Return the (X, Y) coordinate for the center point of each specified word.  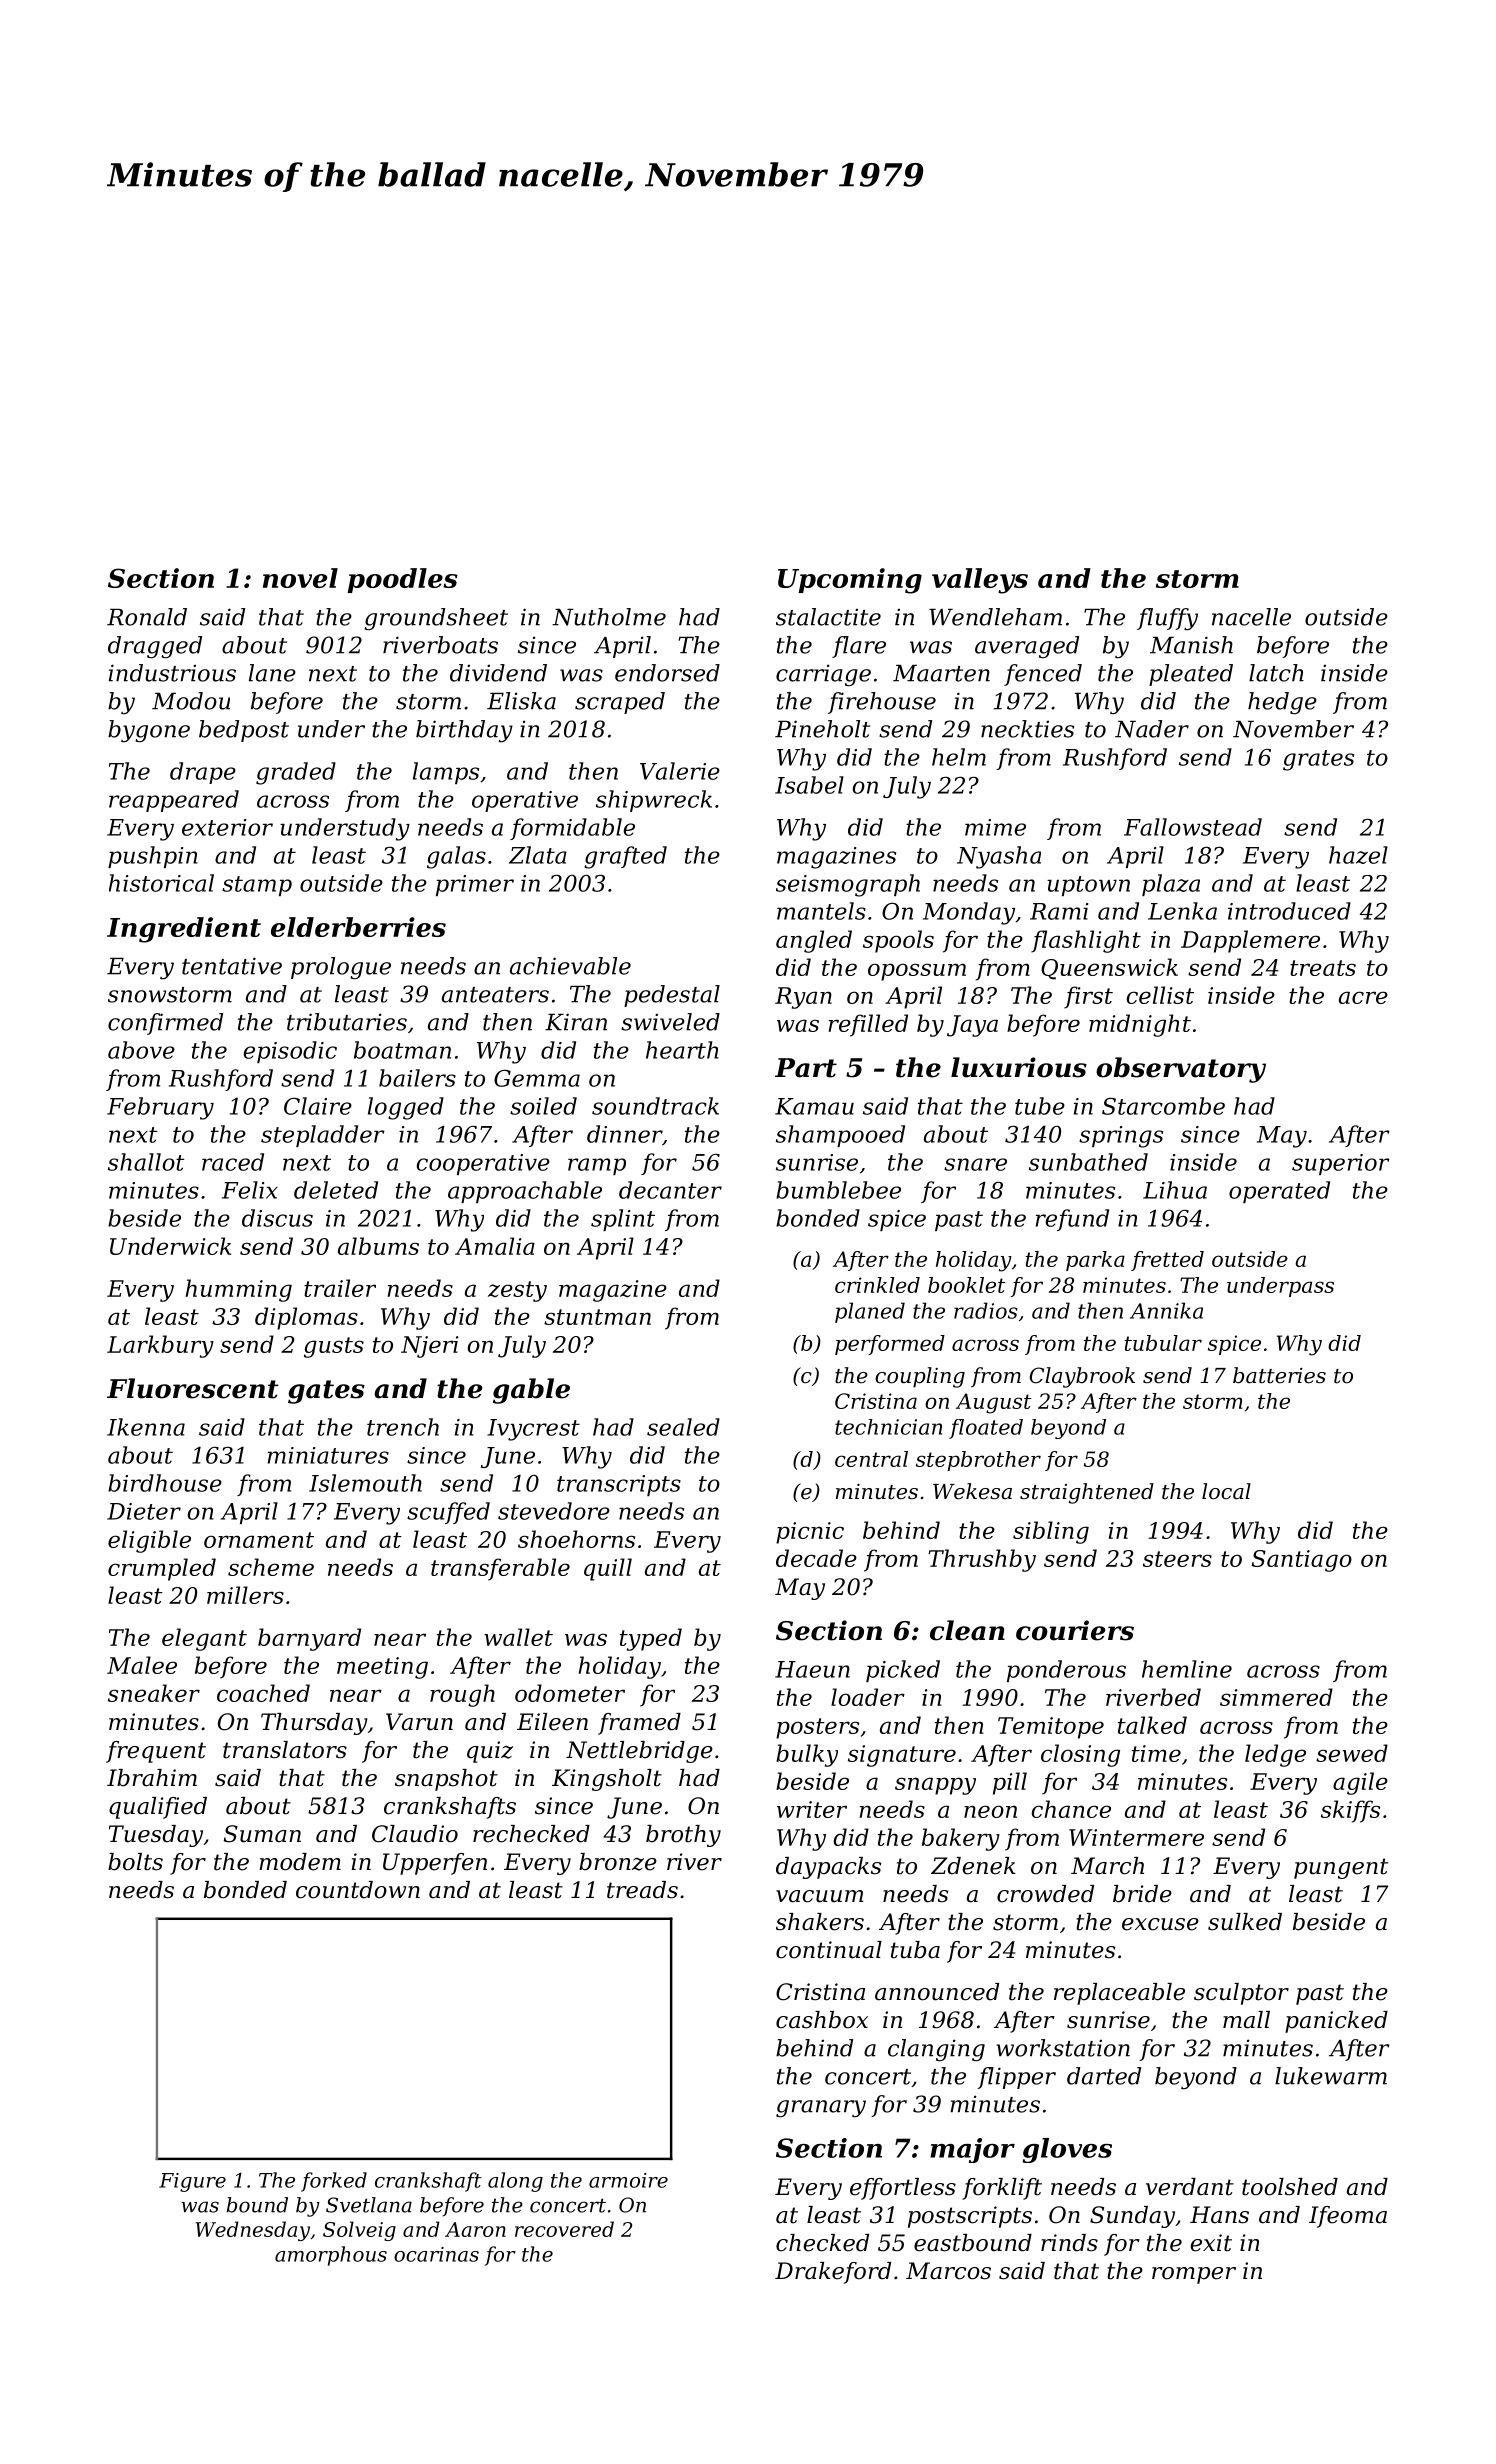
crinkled (877, 1285)
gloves (1067, 2150)
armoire (628, 2180)
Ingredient (184, 930)
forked (334, 2182)
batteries (1279, 1375)
